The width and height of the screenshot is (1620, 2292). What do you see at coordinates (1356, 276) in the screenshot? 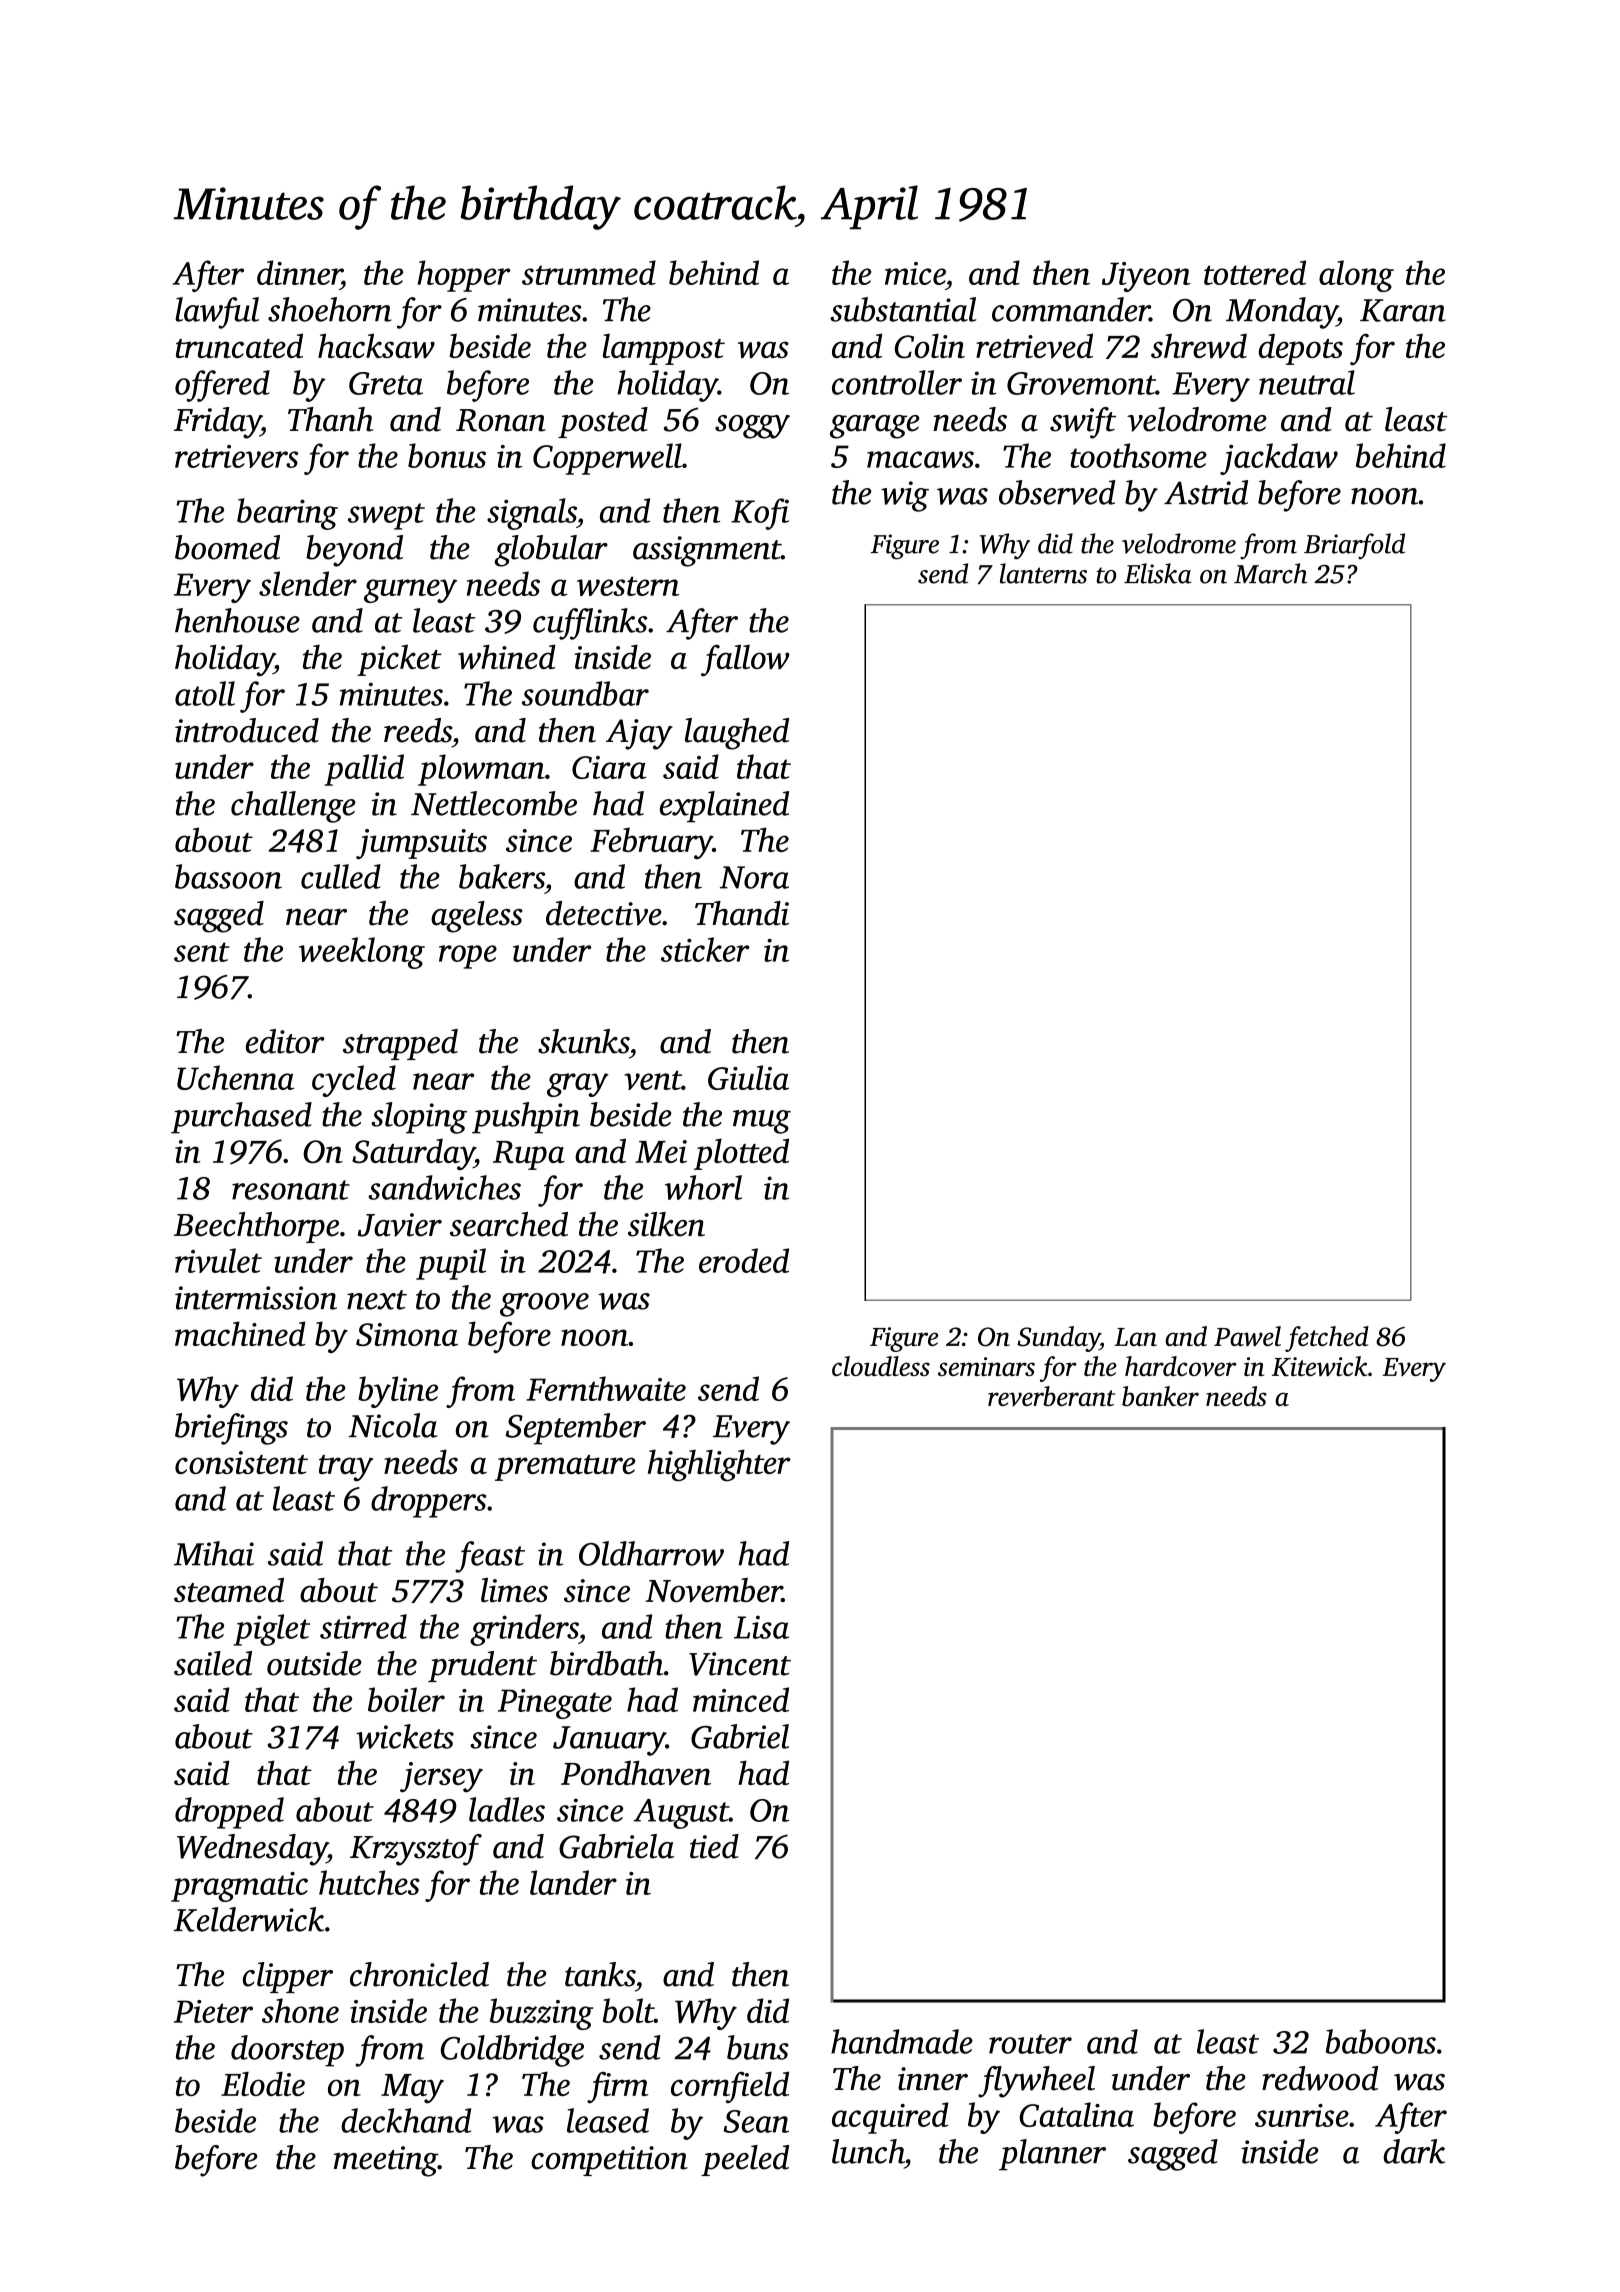
I see `along` at bounding box center [1356, 276].
